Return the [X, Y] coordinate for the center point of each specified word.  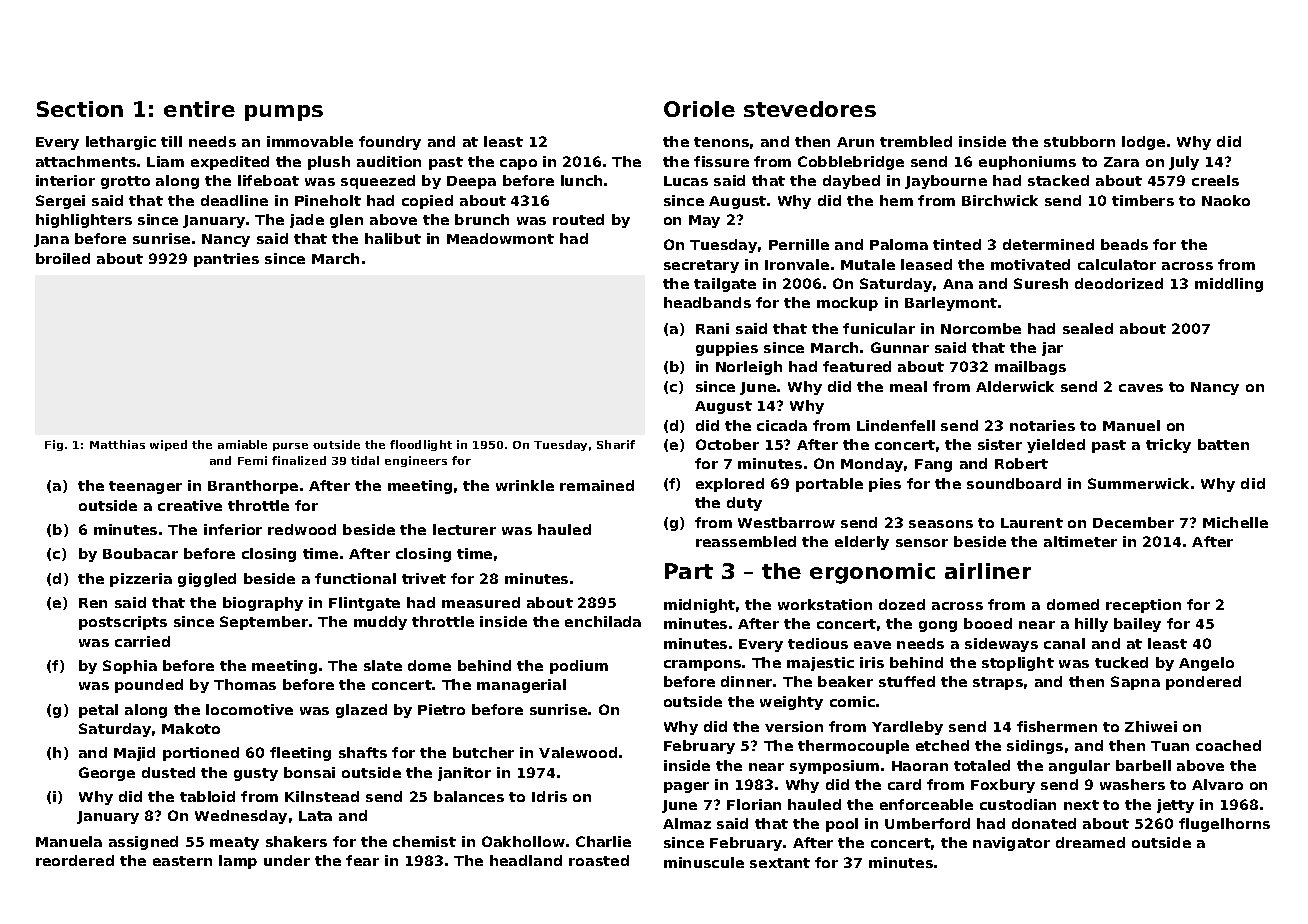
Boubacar [140, 553]
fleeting [300, 754]
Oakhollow [523, 841]
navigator [1011, 844]
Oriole [699, 109]
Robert [1021, 463]
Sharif [616, 444]
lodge [1143, 143]
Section [80, 109]
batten [1223, 444]
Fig [54, 445]
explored [730, 485]
